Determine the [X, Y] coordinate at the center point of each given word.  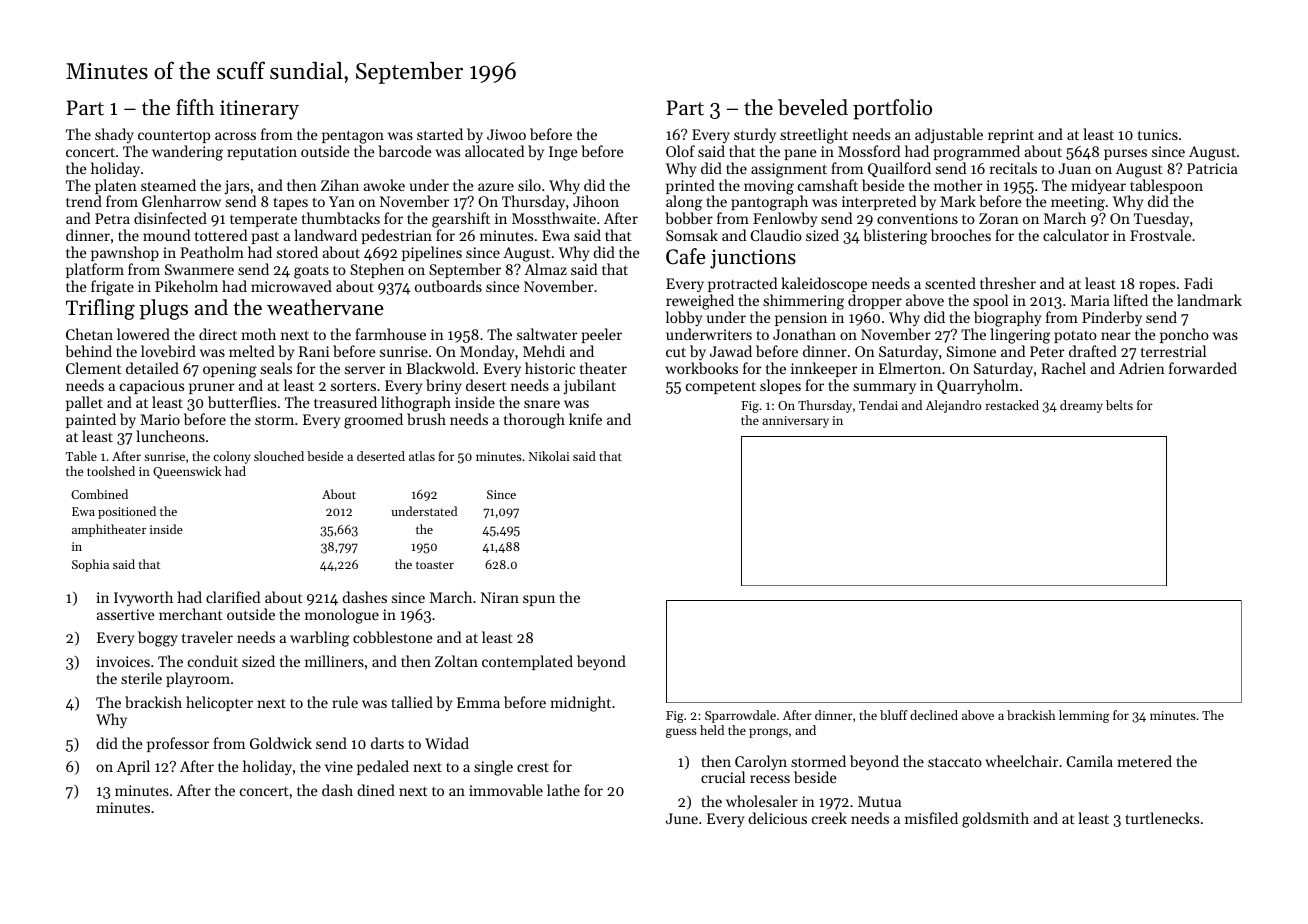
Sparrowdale [740, 716]
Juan [1074, 168]
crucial [723, 777]
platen [116, 186]
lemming [1084, 716]
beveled [813, 107]
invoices [123, 661]
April [133, 767]
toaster [435, 565]
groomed [373, 421]
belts [1119, 405]
